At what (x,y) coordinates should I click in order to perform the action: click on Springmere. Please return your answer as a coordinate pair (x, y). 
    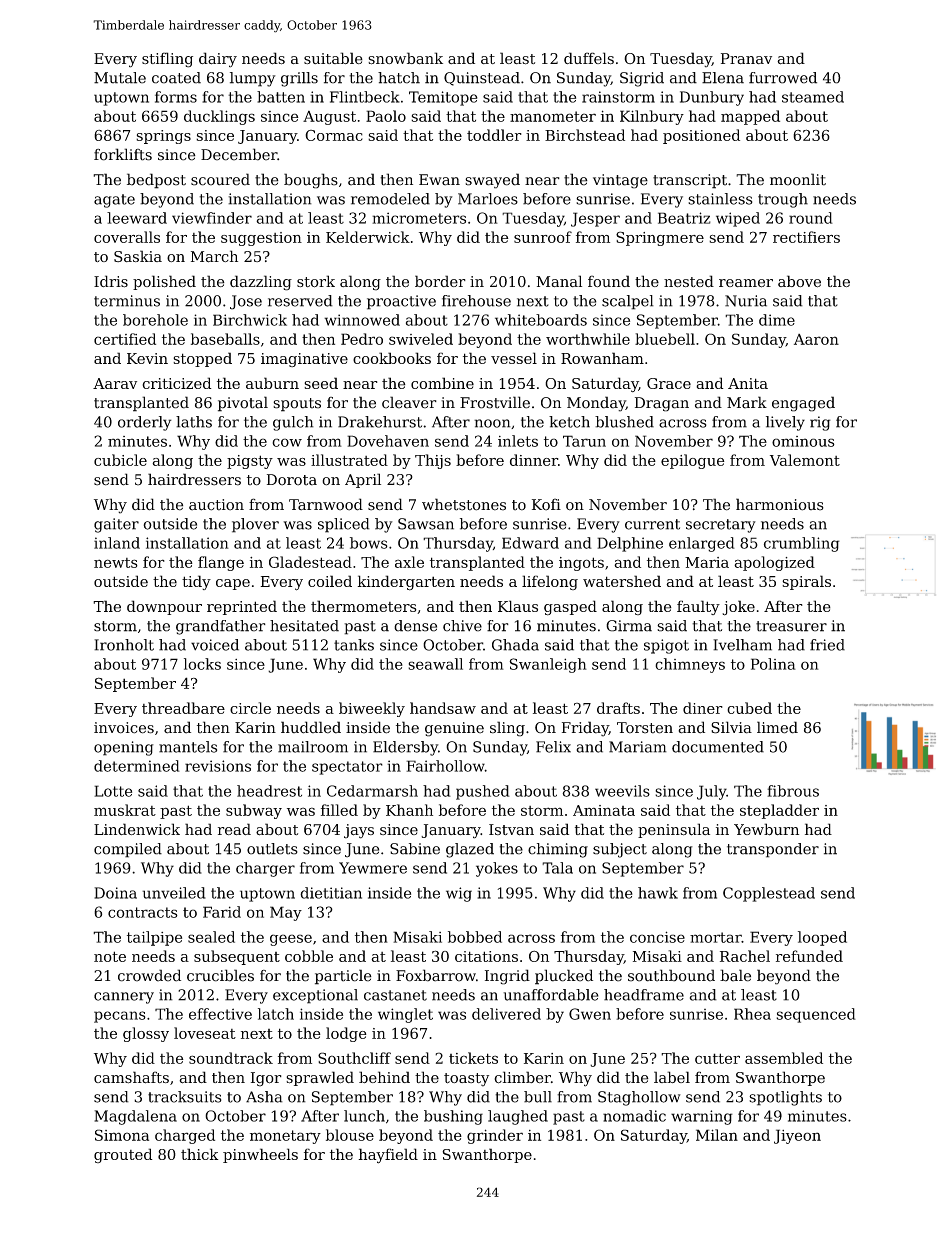
    Looking at the image, I should click on (660, 238).
